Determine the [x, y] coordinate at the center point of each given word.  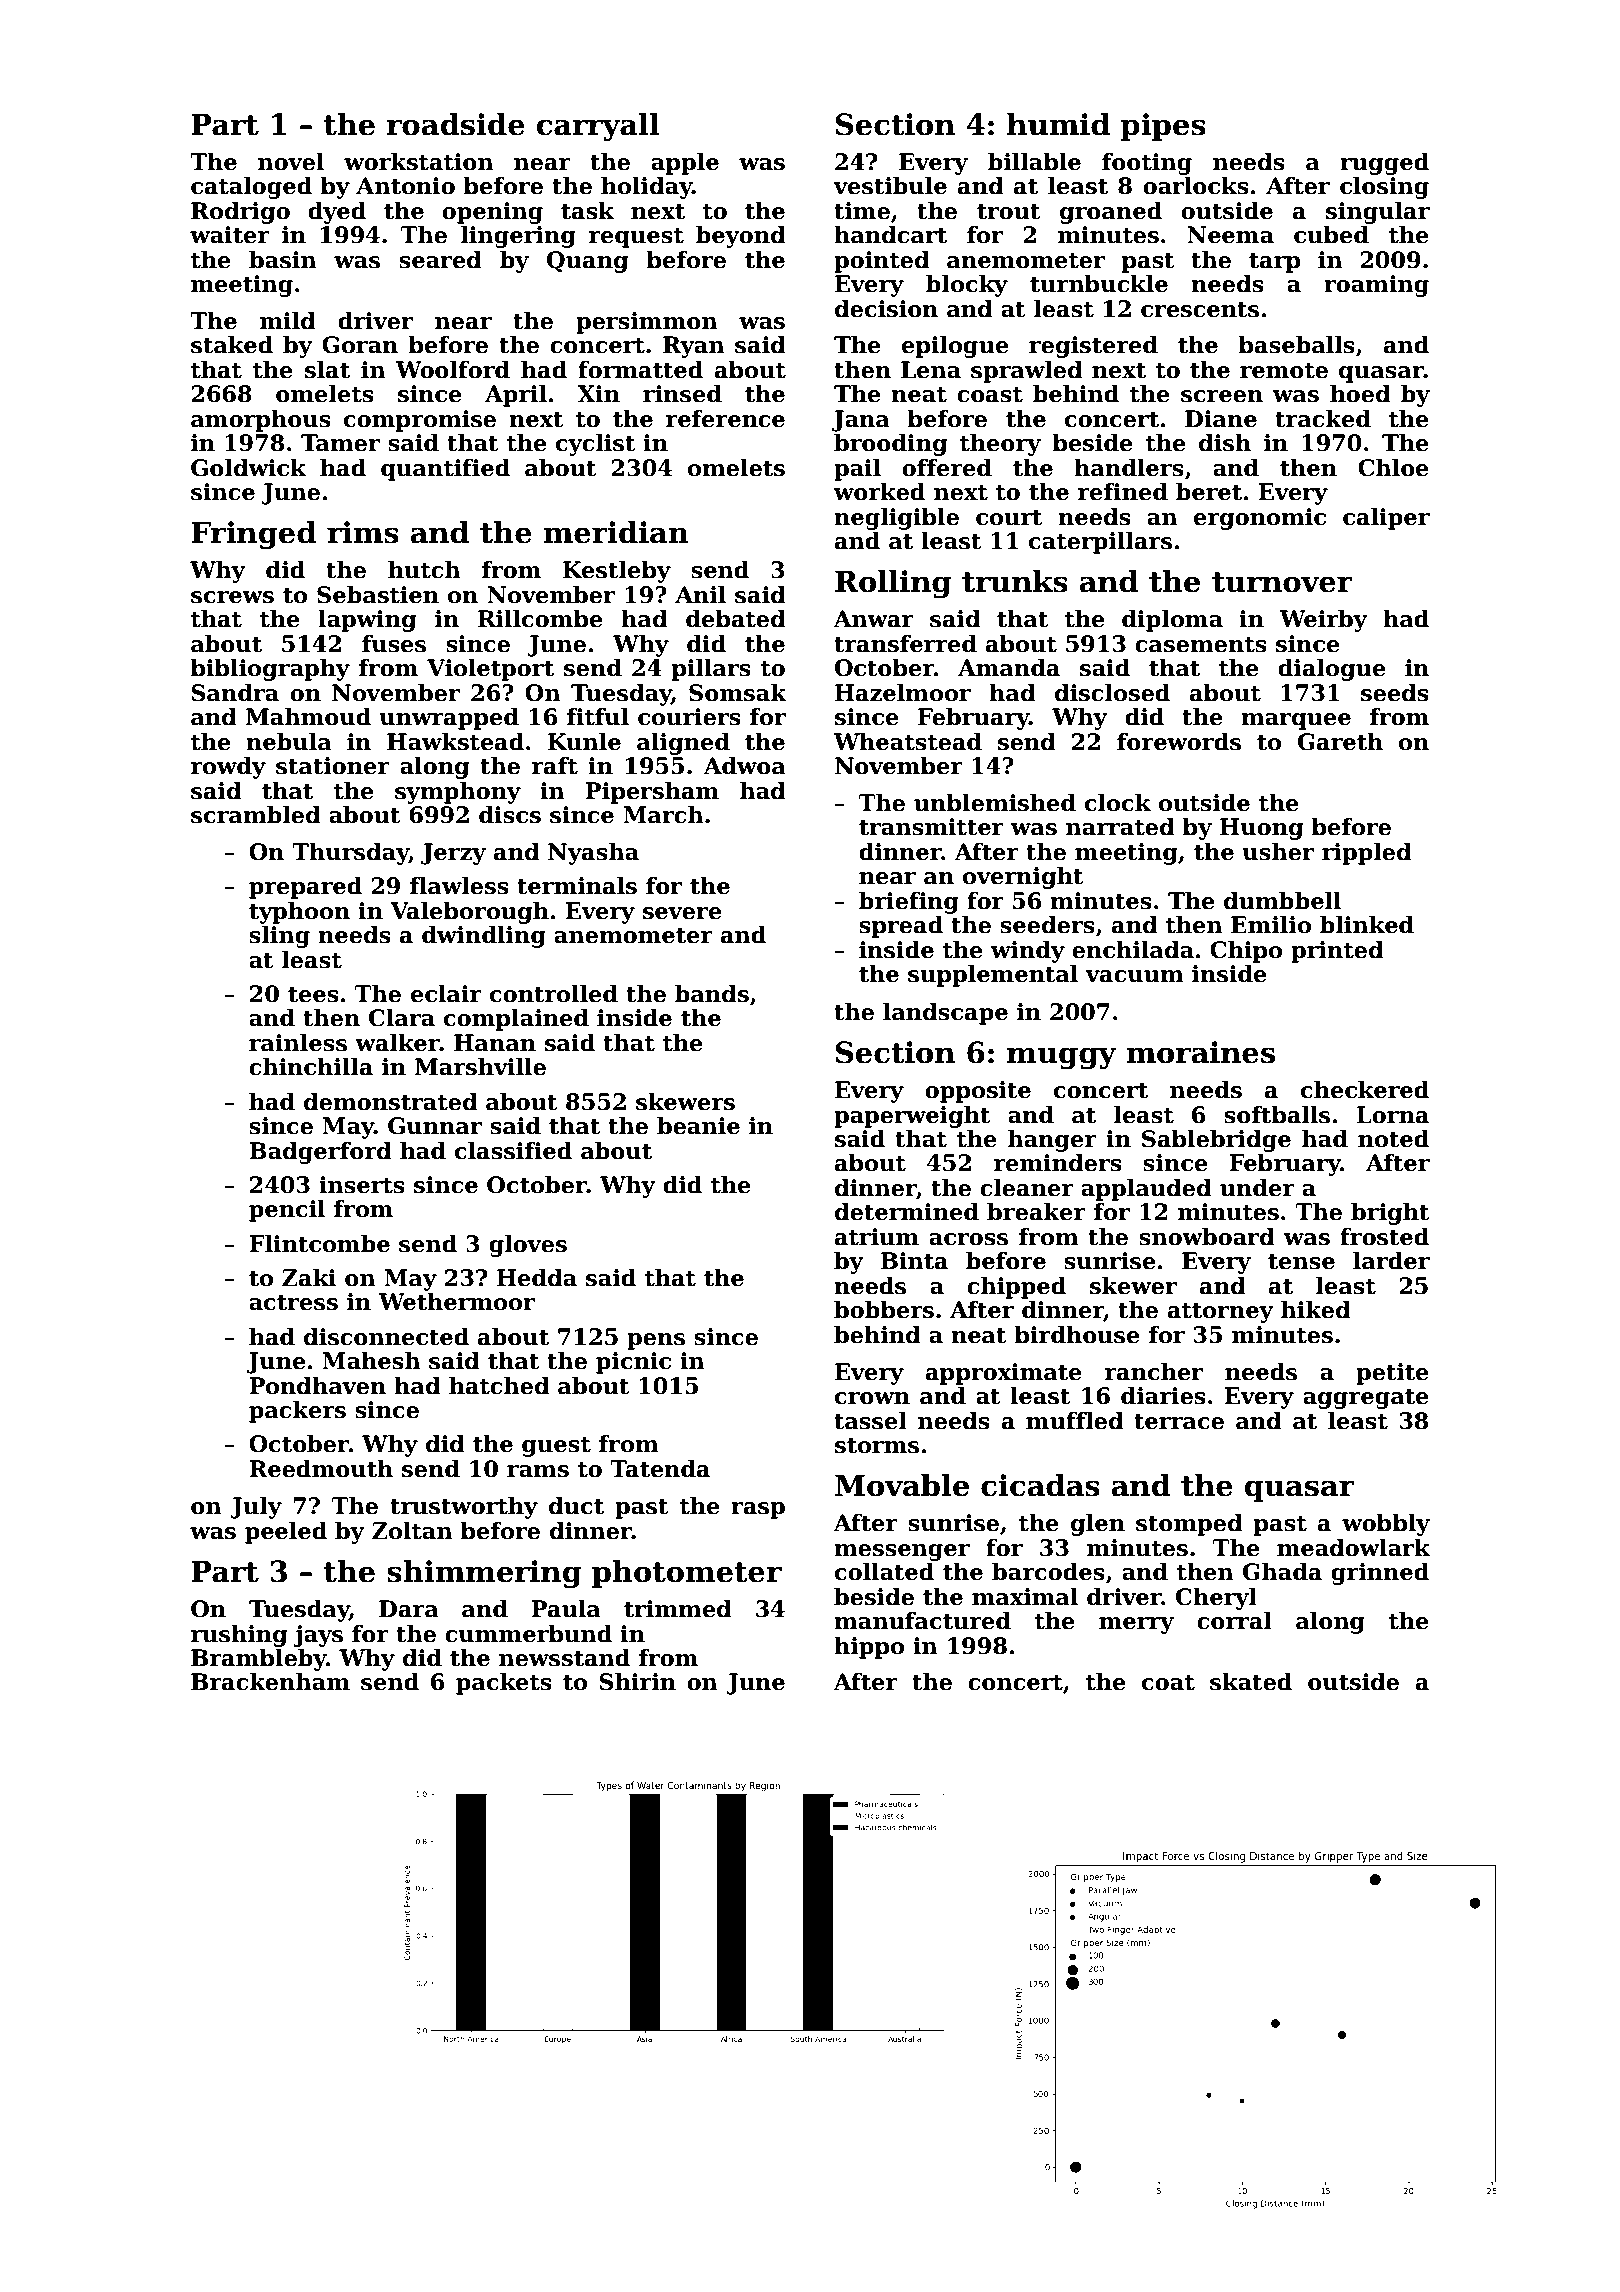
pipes [1163, 127]
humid [1058, 124]
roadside [456, 124]
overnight [1023, 878]
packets [504, 1684]
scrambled [256, 815]
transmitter [931, 827]
